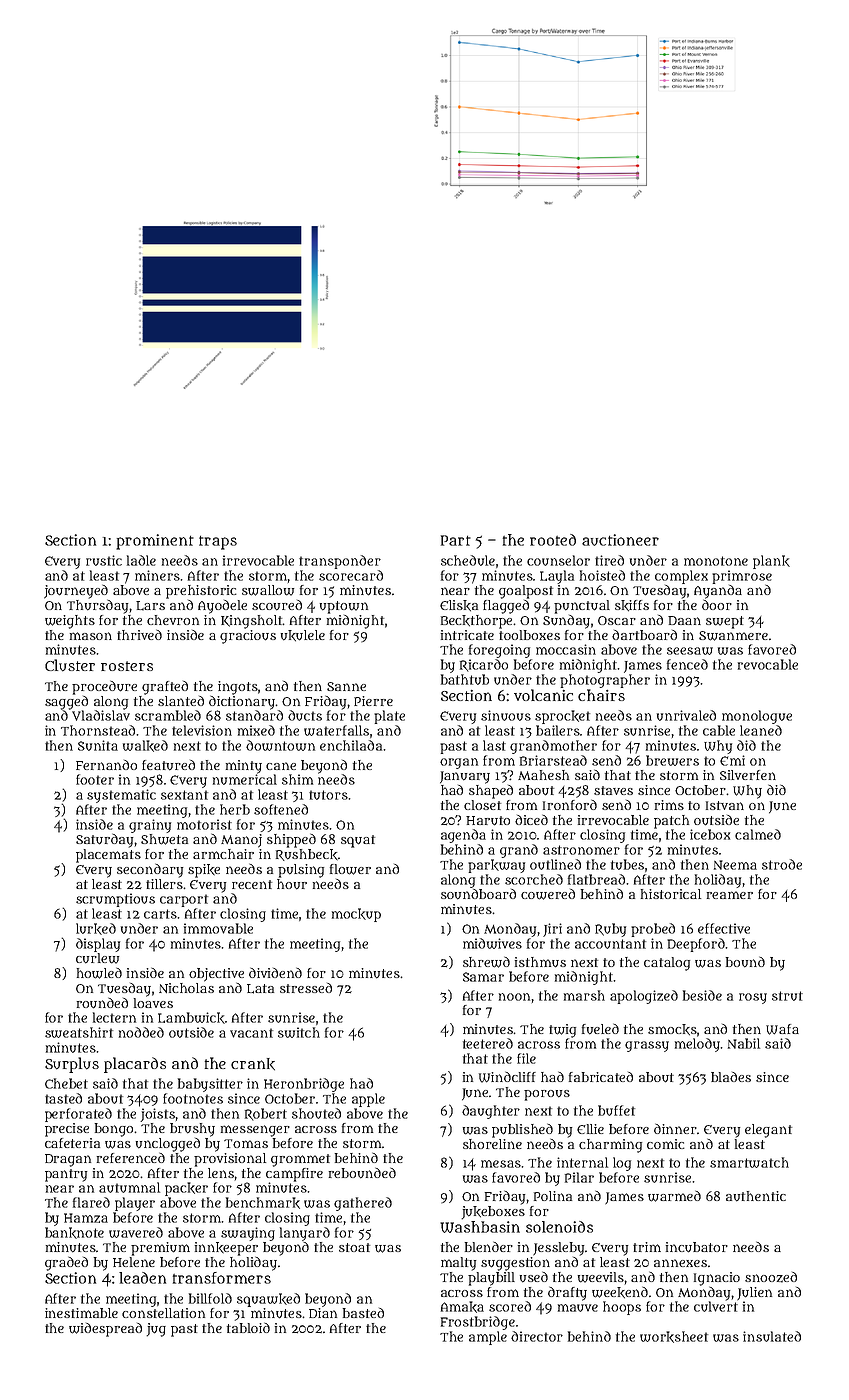 Image resolution: width=849 pixels, height=1400 pixels. Describe the element at coordinates (620, 540) in the screenshot. I see `auctioneer` at that location.
